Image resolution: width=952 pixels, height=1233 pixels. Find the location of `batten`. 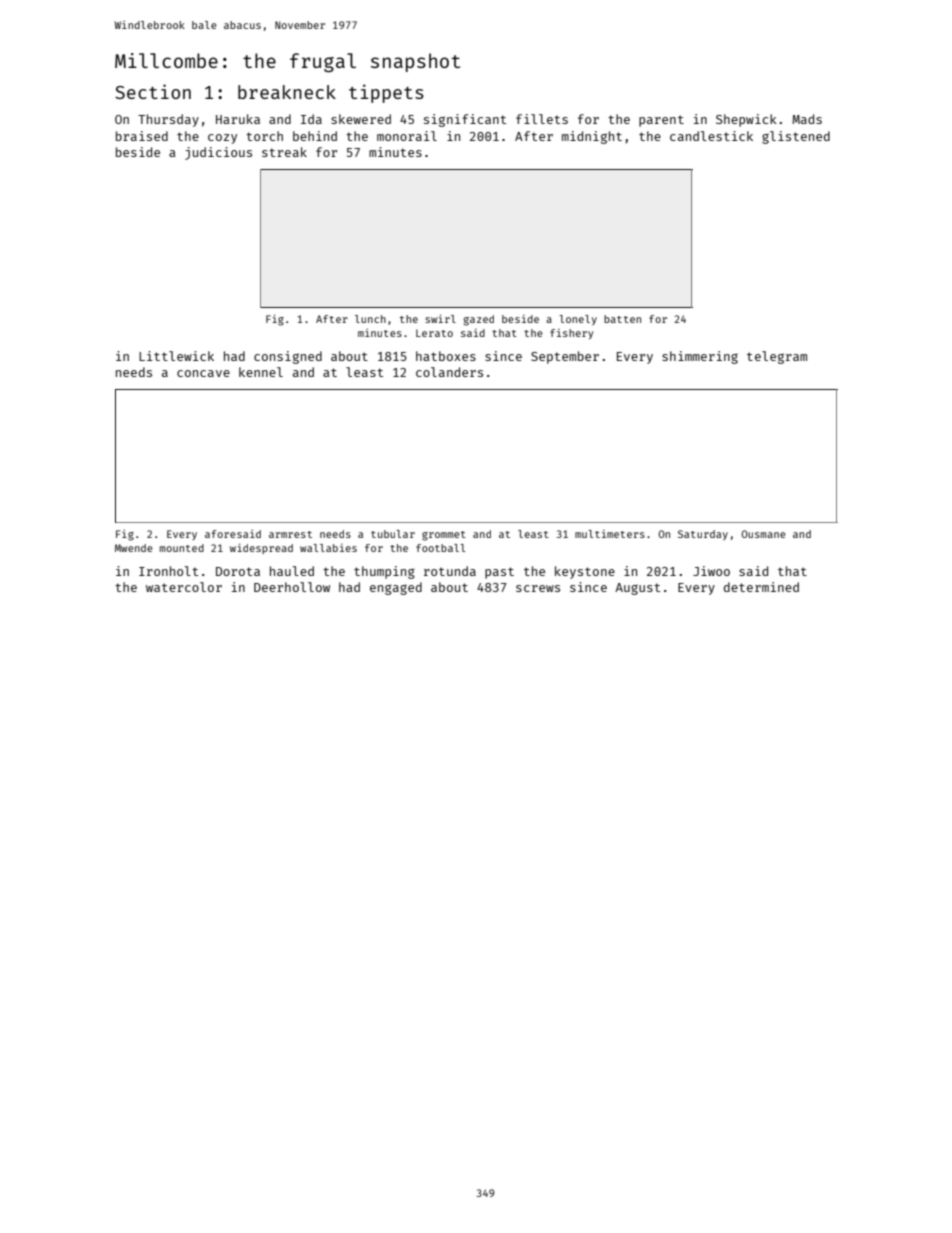

batten is located at coordinates (622, 319).
